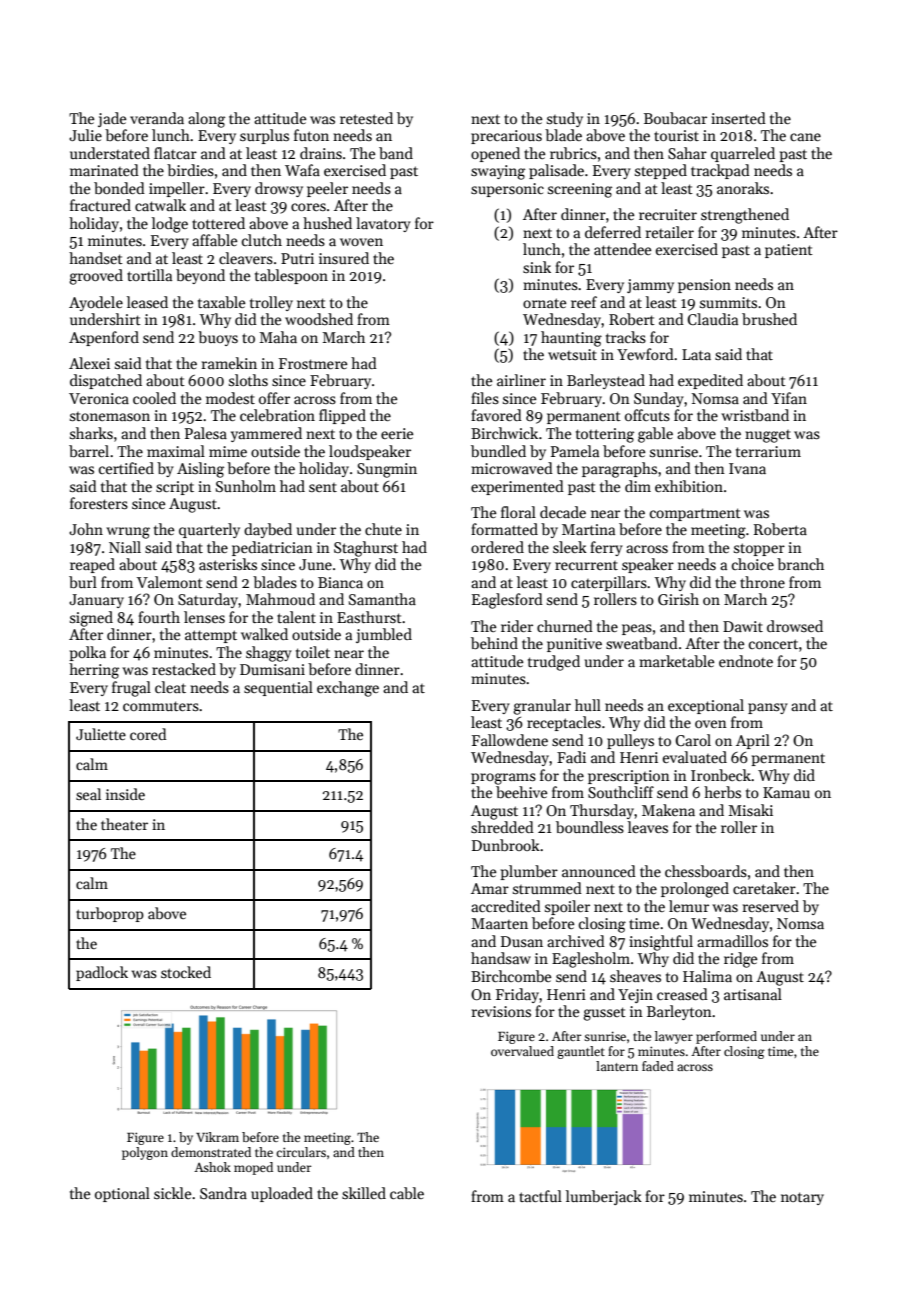  Describe the element at coordinates (407, 1193) in the document. I see `cable` at that location.
